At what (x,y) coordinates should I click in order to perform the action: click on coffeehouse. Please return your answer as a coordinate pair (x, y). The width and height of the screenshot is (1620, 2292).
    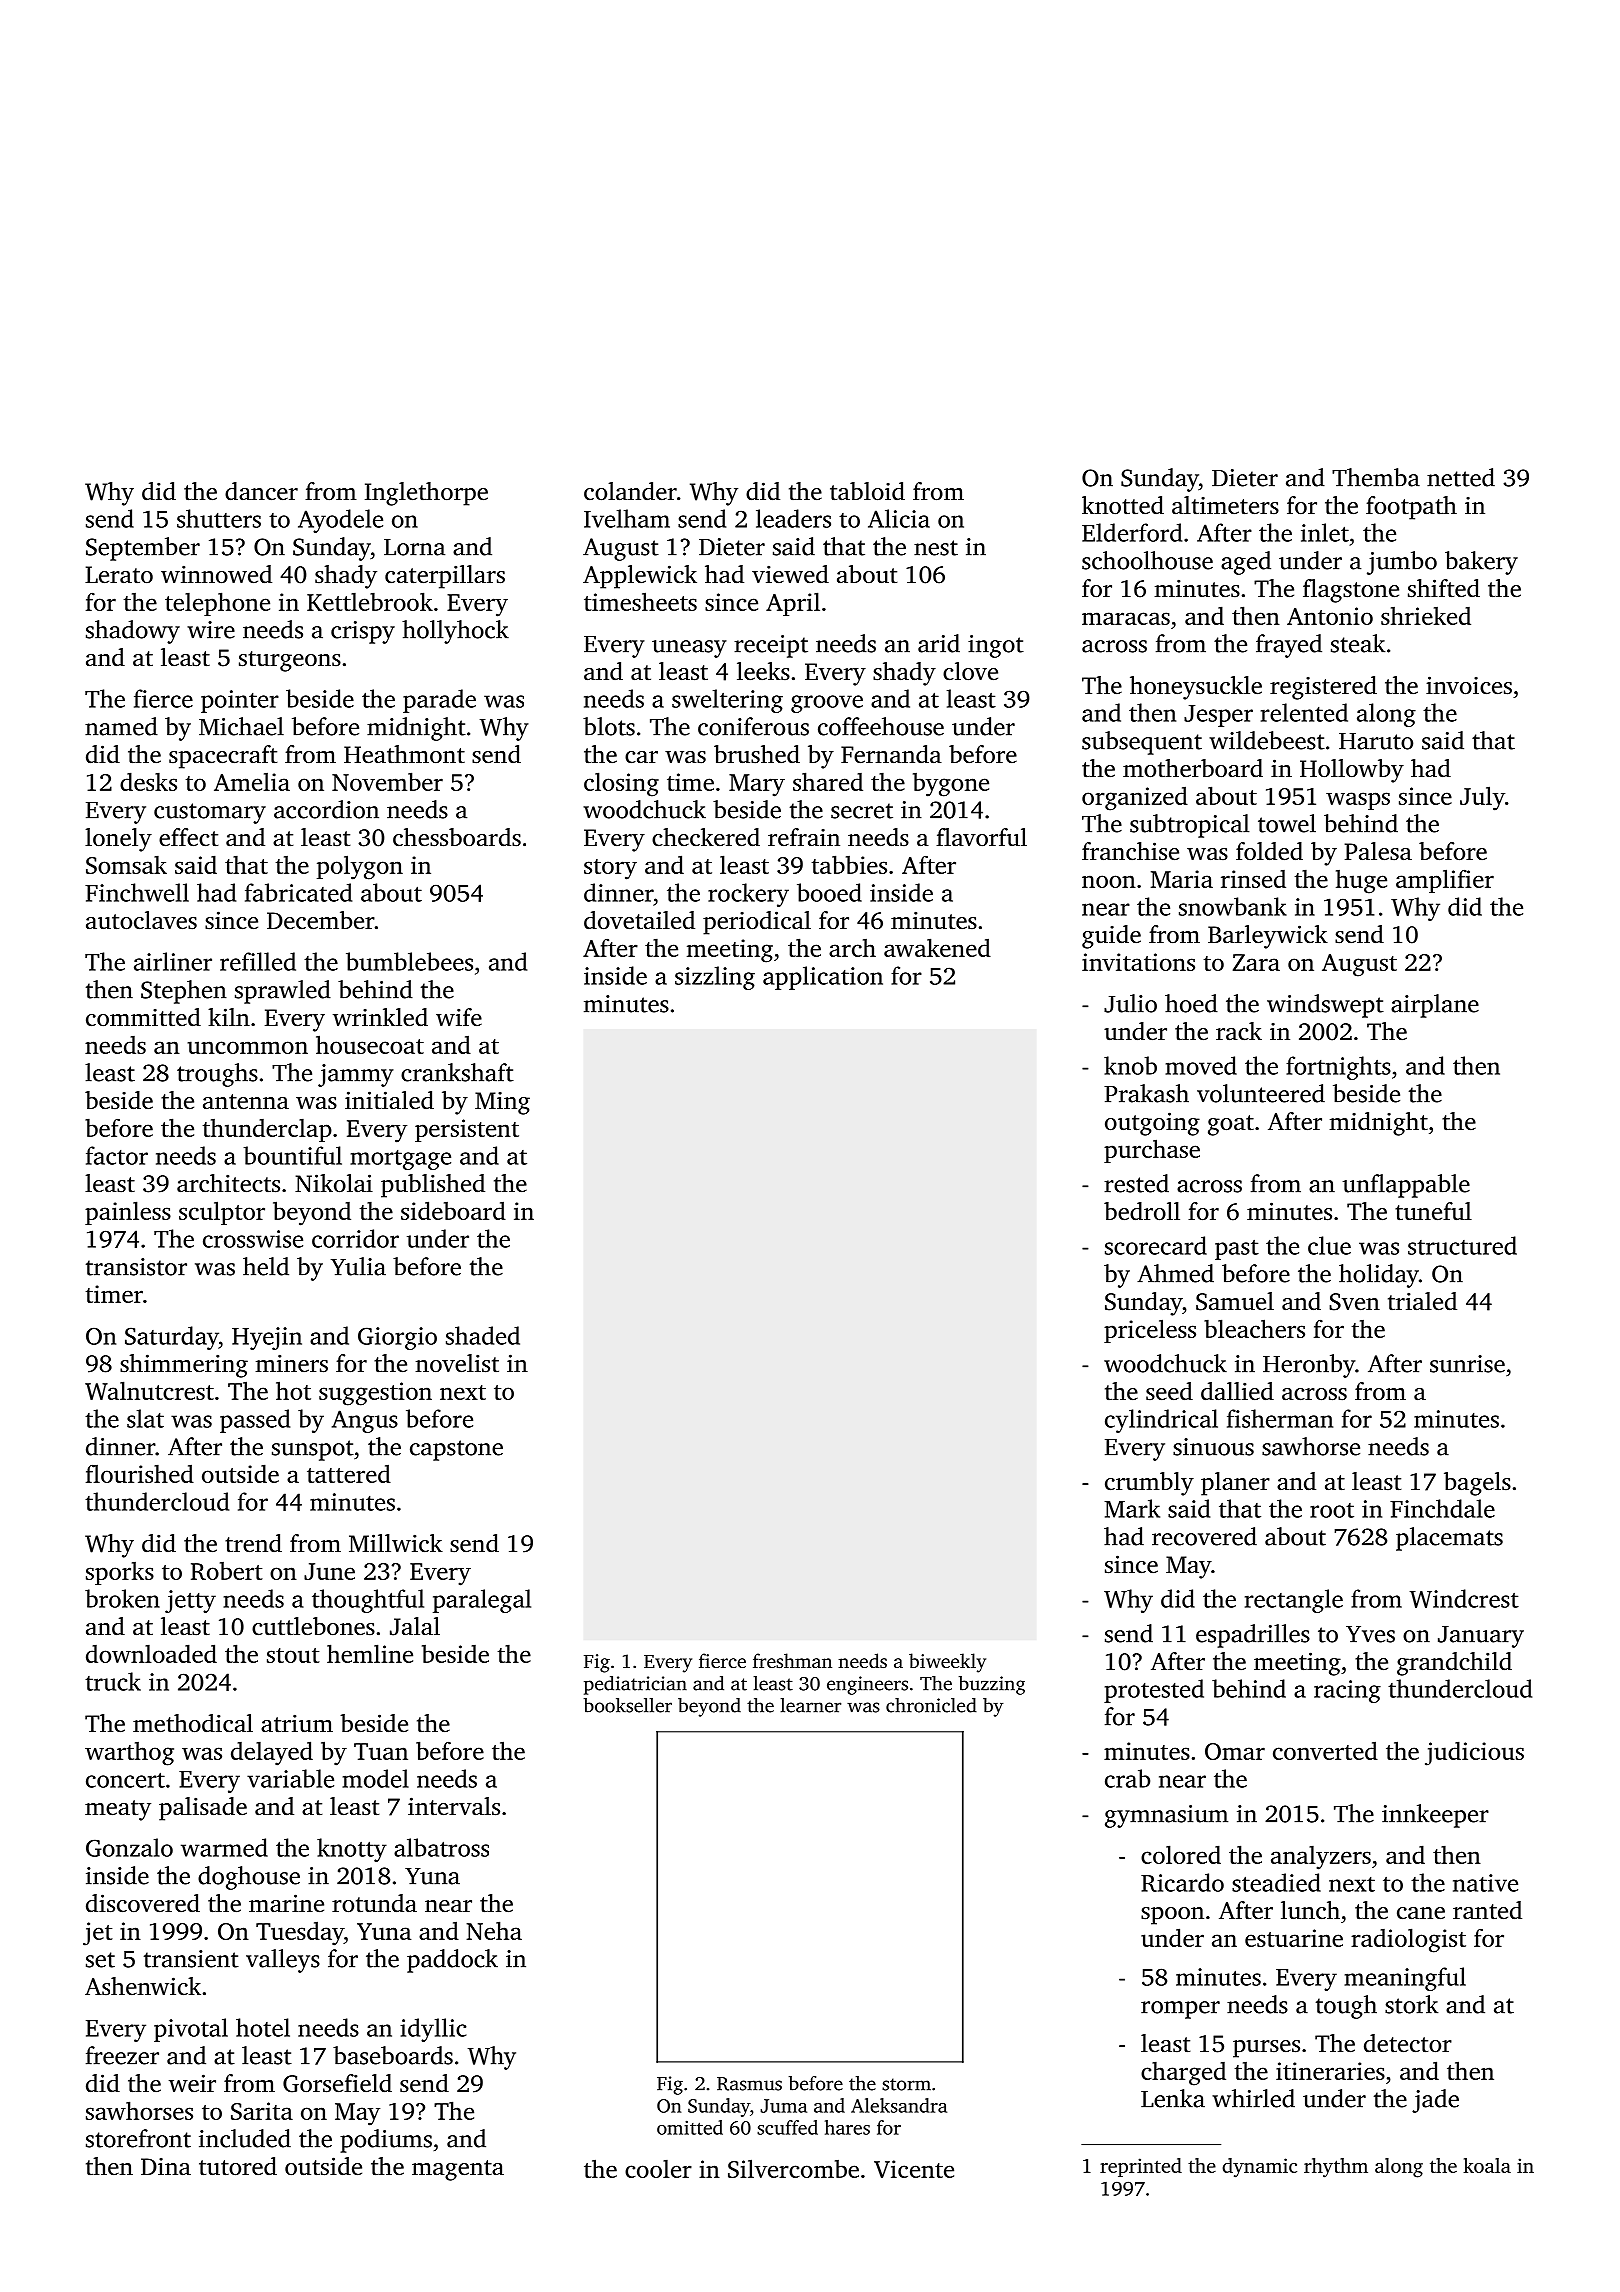
    Looking at the image, I should click on (881, 726).
